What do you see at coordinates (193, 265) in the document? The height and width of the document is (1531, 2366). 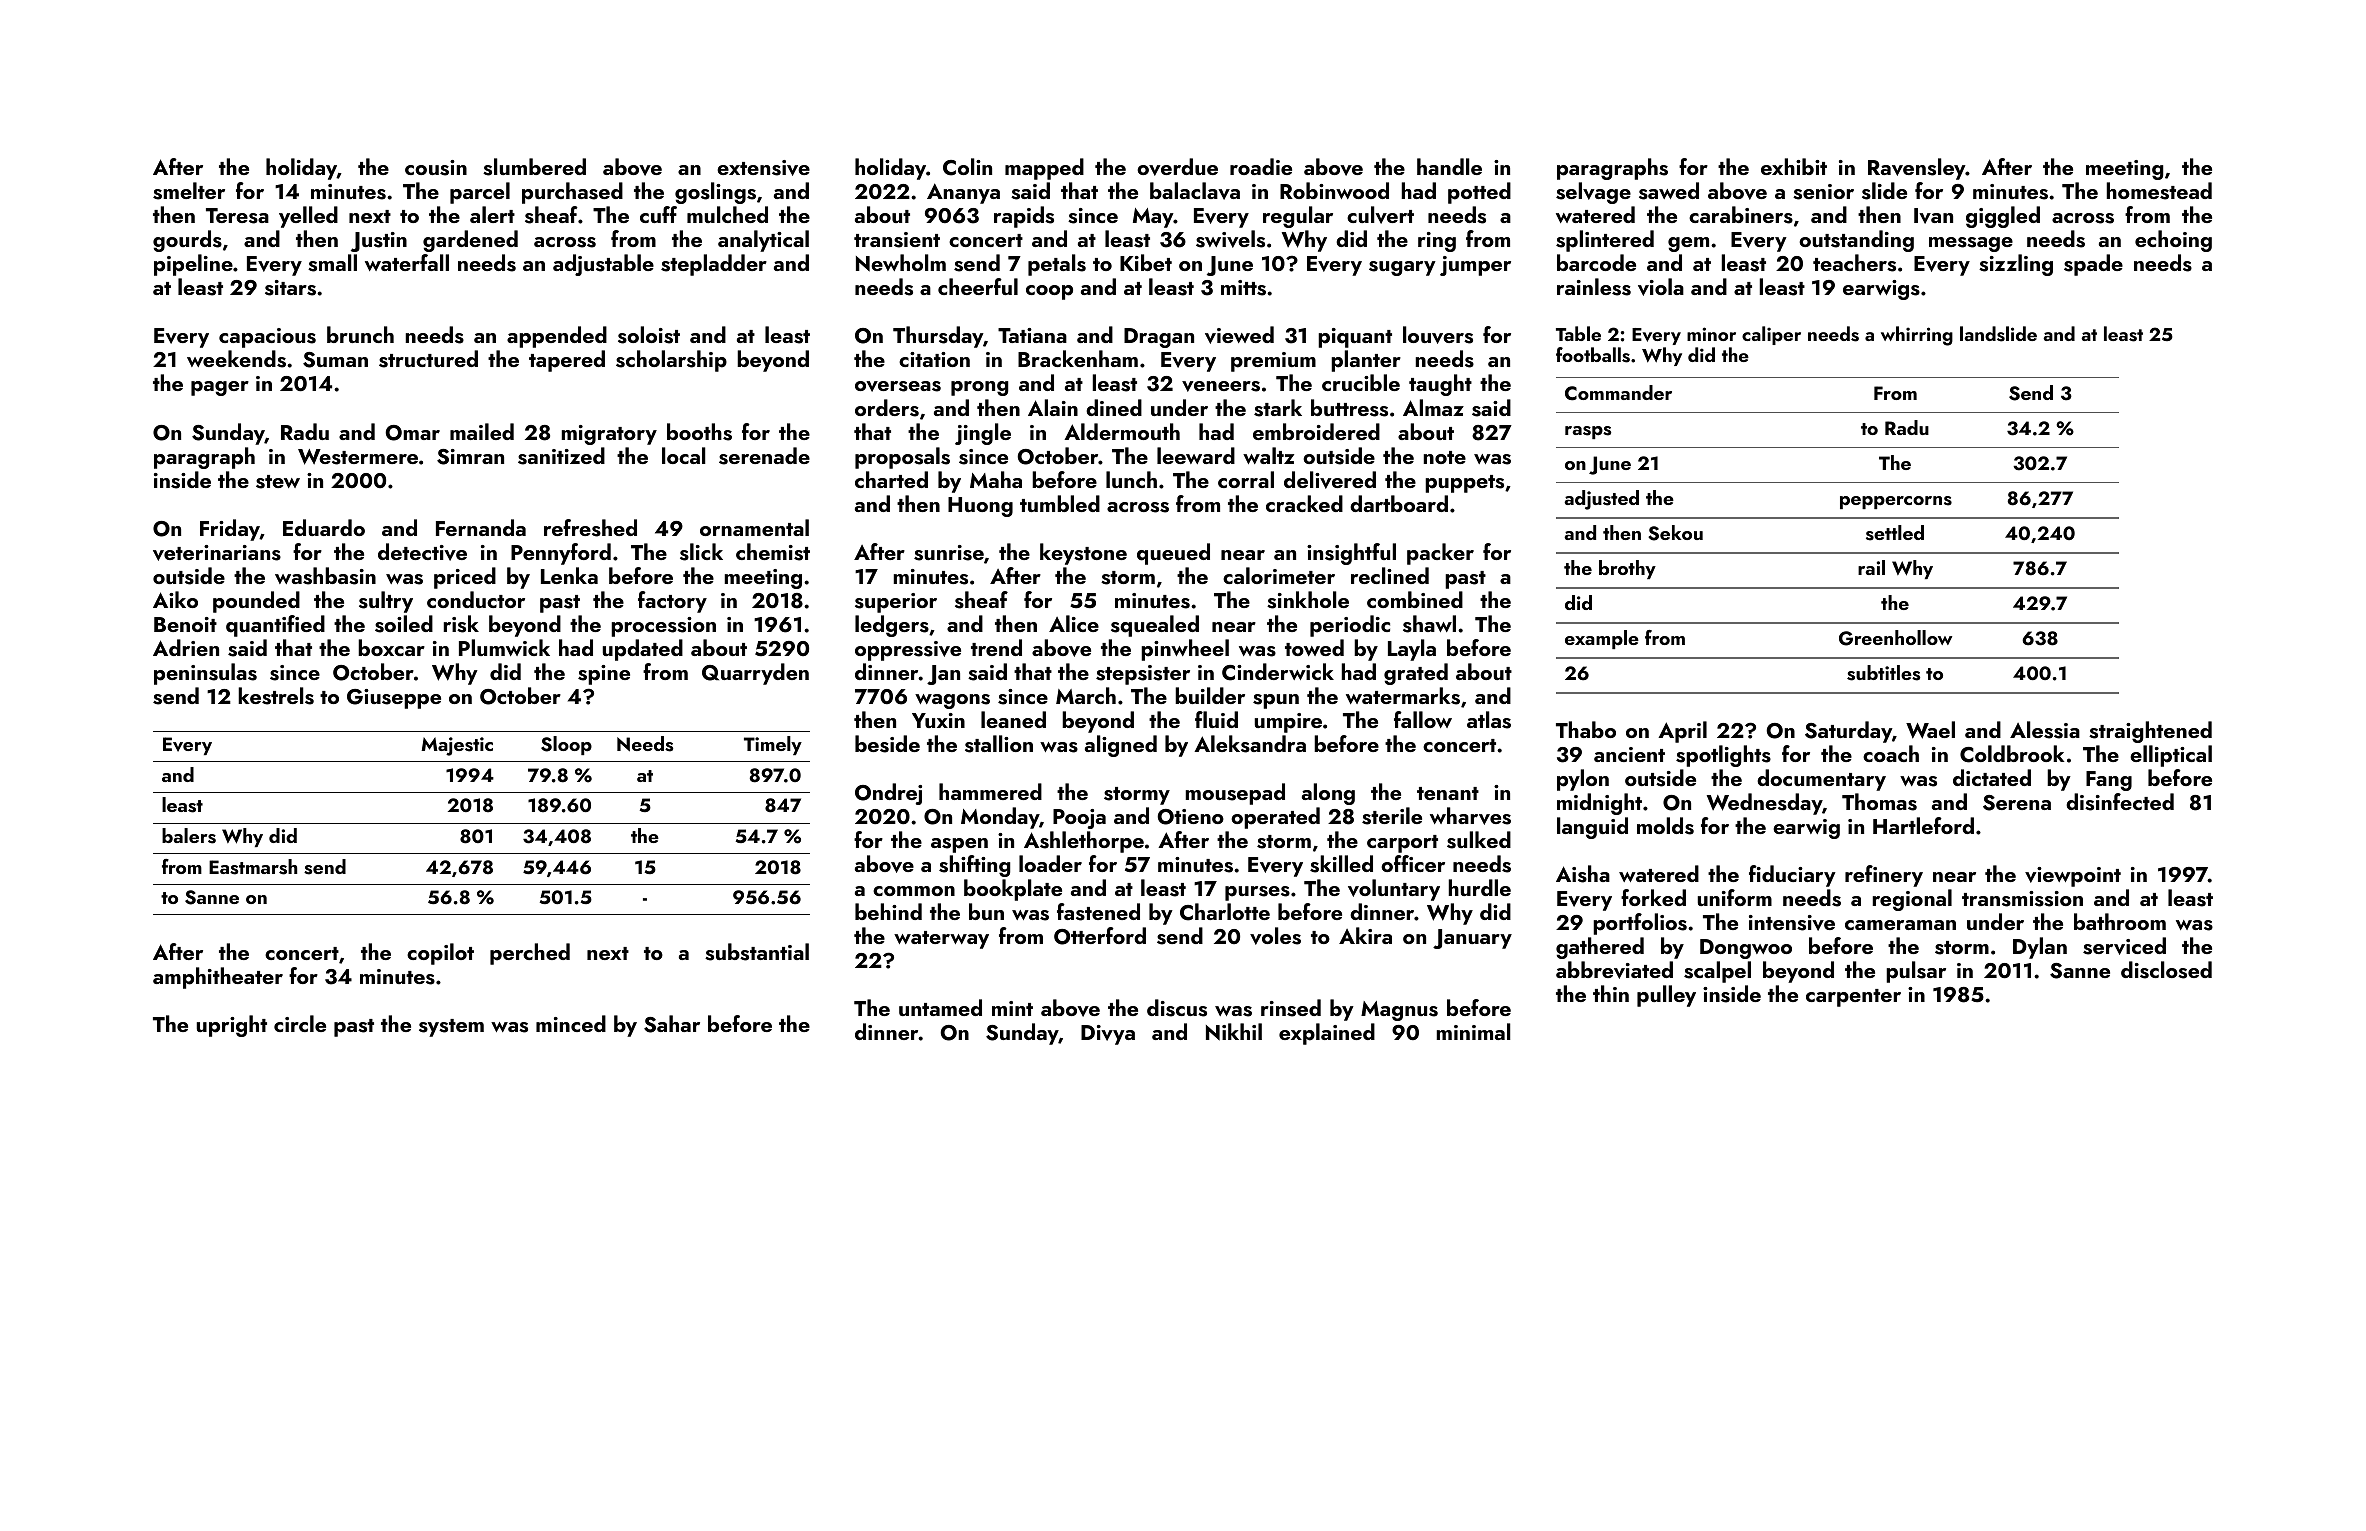 I see `pipeline` at bounding box center [193, 265].
